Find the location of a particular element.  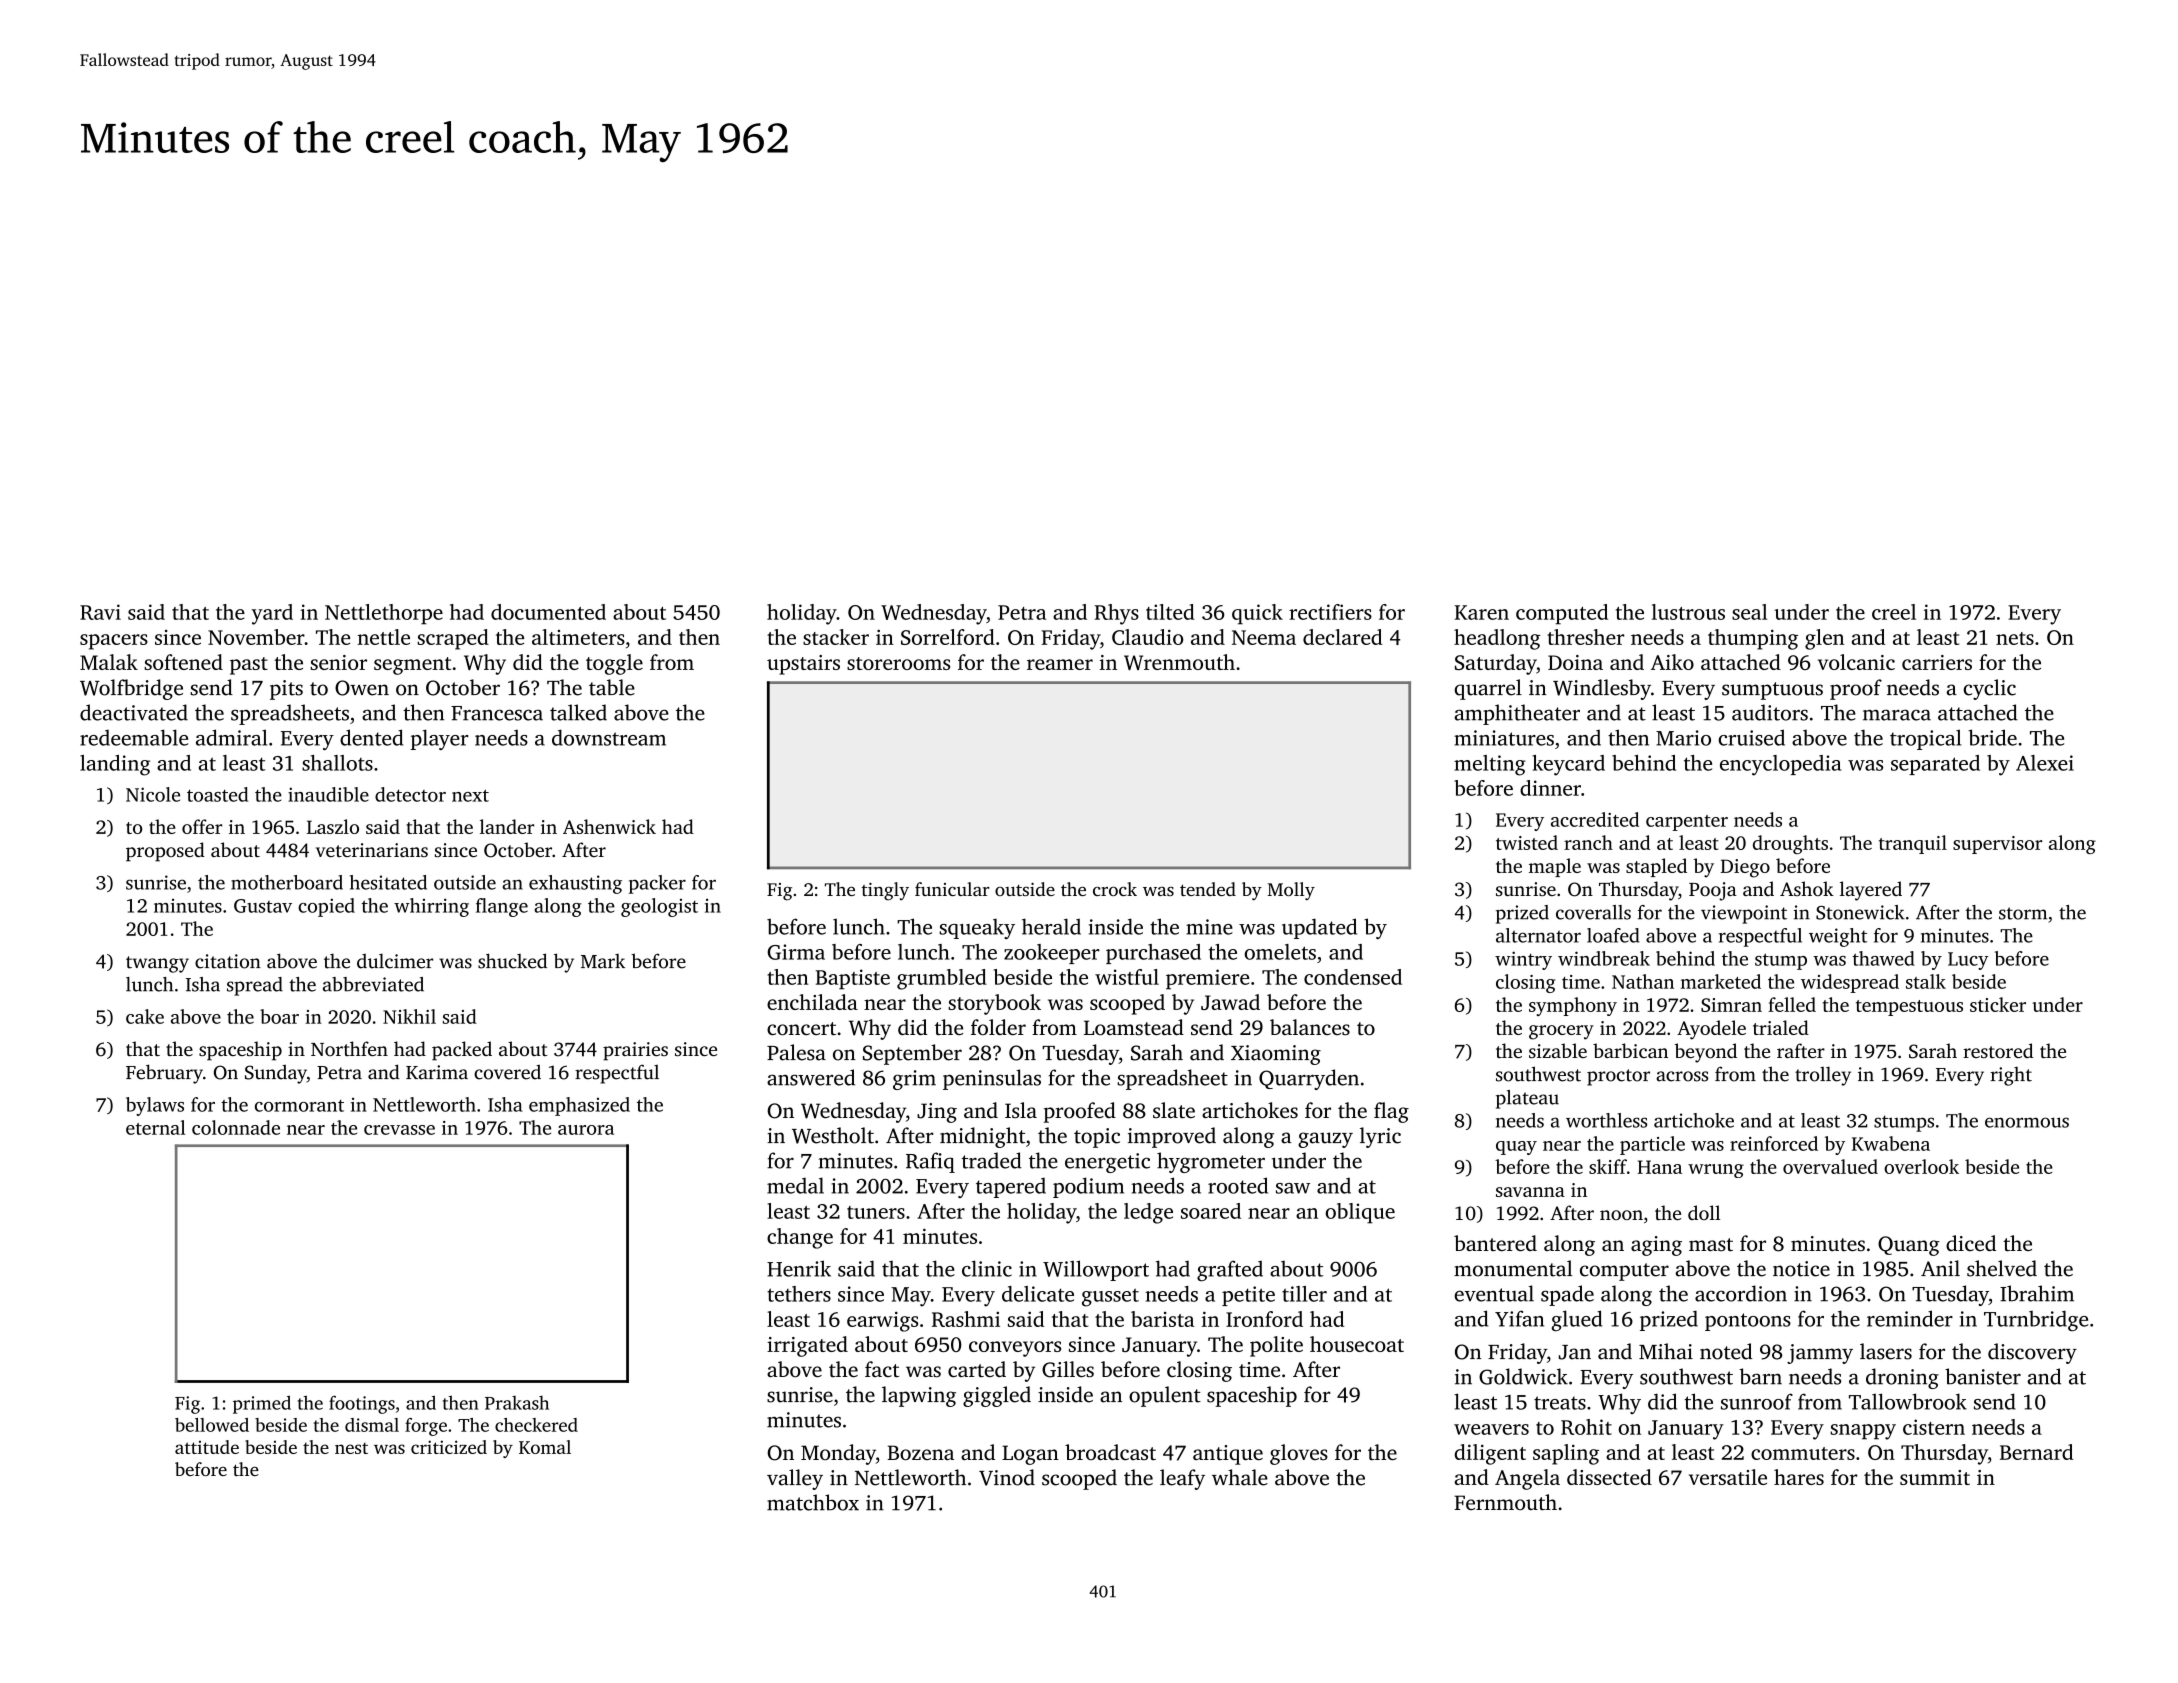

nets is located at coordinates (2015, 638).
